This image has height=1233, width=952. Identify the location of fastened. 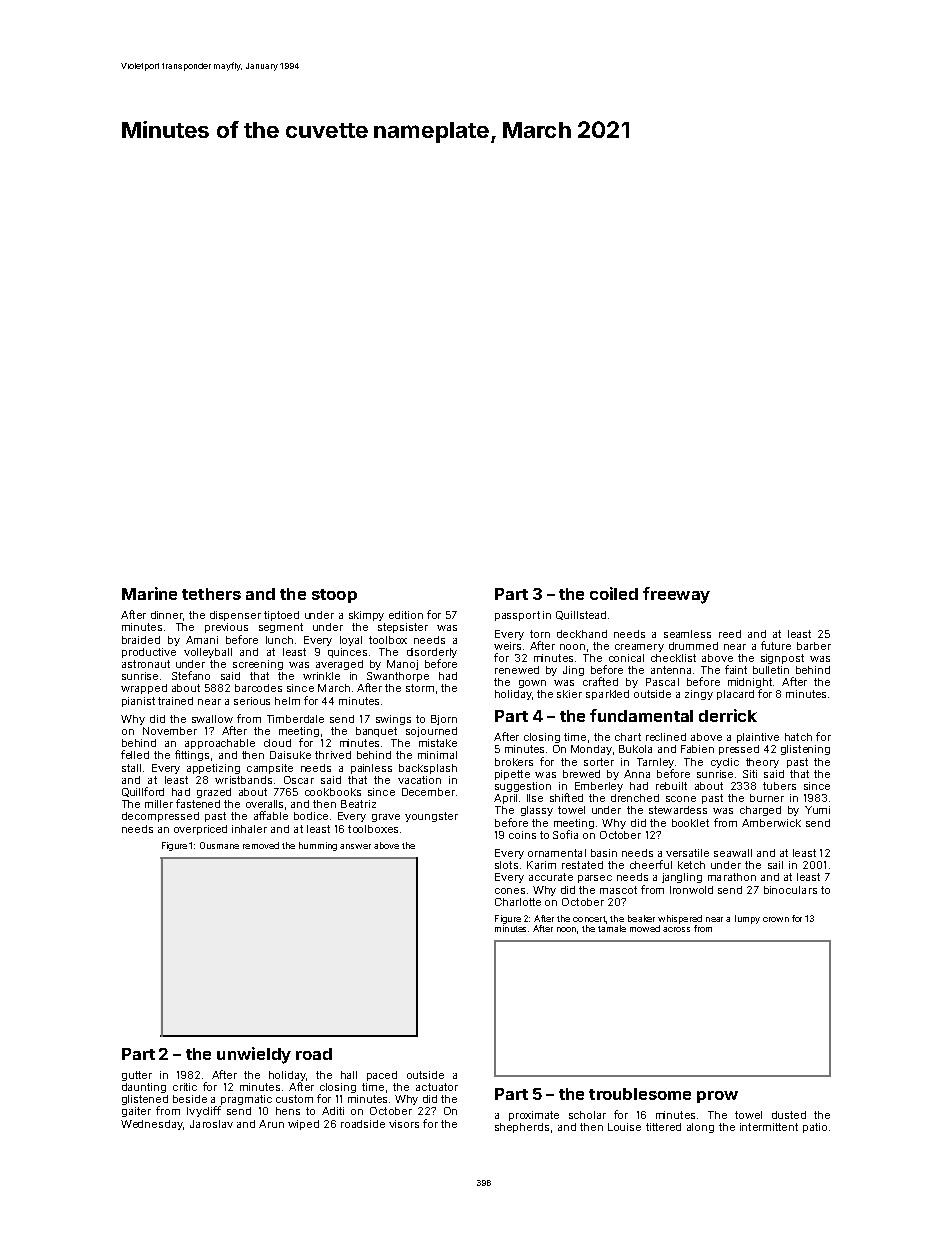
(198, 803).
